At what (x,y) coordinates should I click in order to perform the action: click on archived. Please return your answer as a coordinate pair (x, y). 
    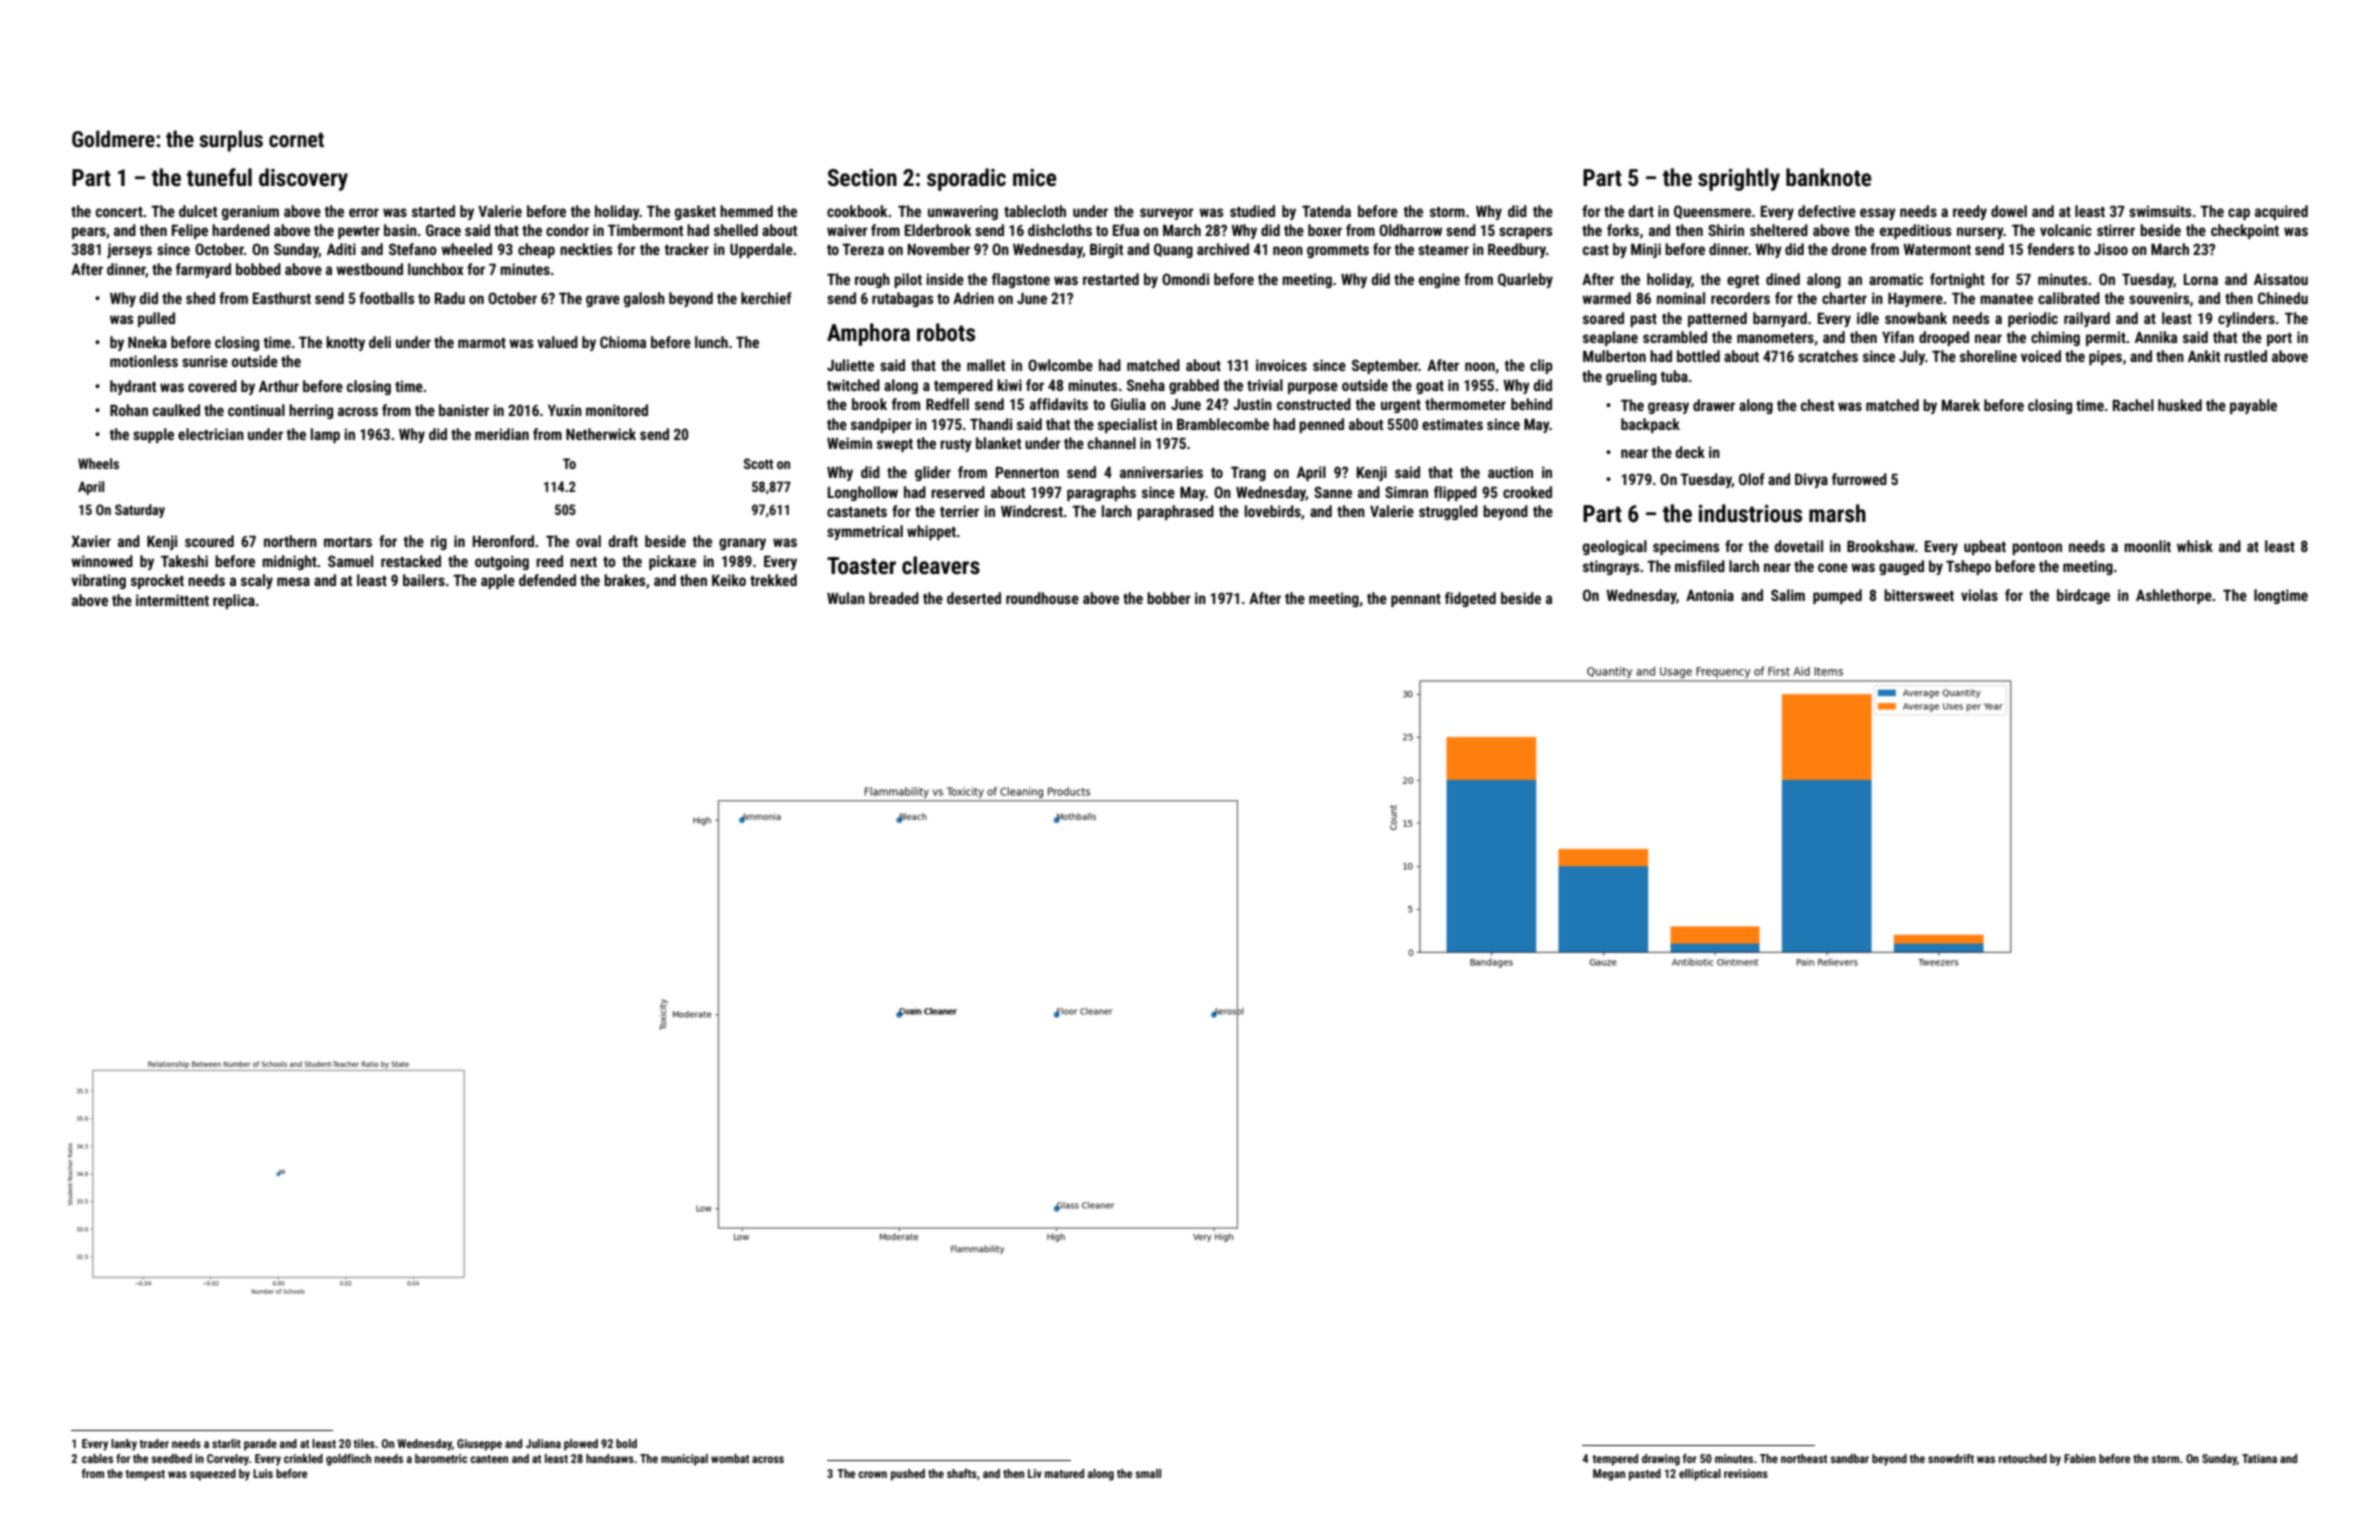
    Looking at the image, I should click on (1223, 249).
